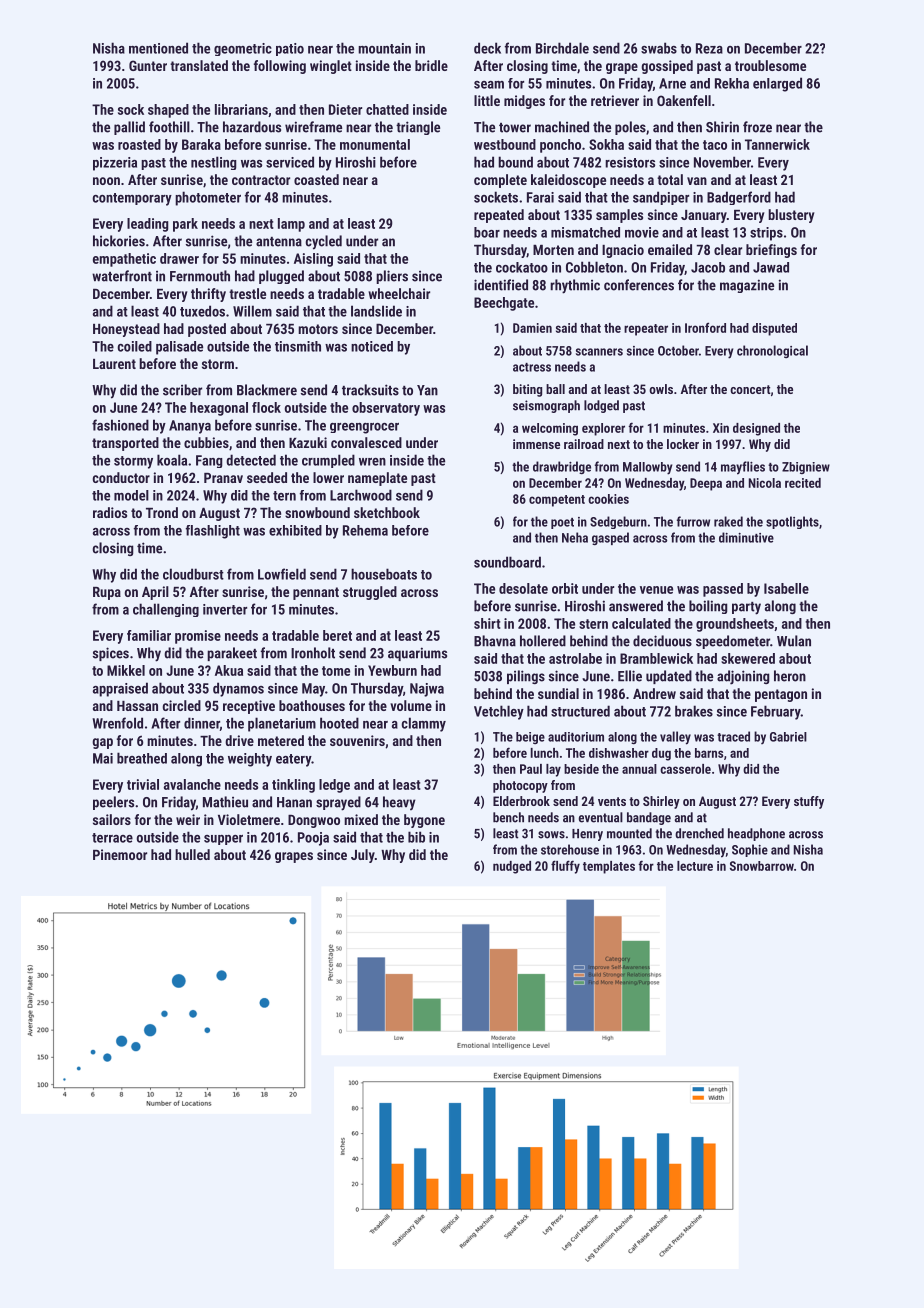  I want to click on Snowbarrow, so click(762, 866).
